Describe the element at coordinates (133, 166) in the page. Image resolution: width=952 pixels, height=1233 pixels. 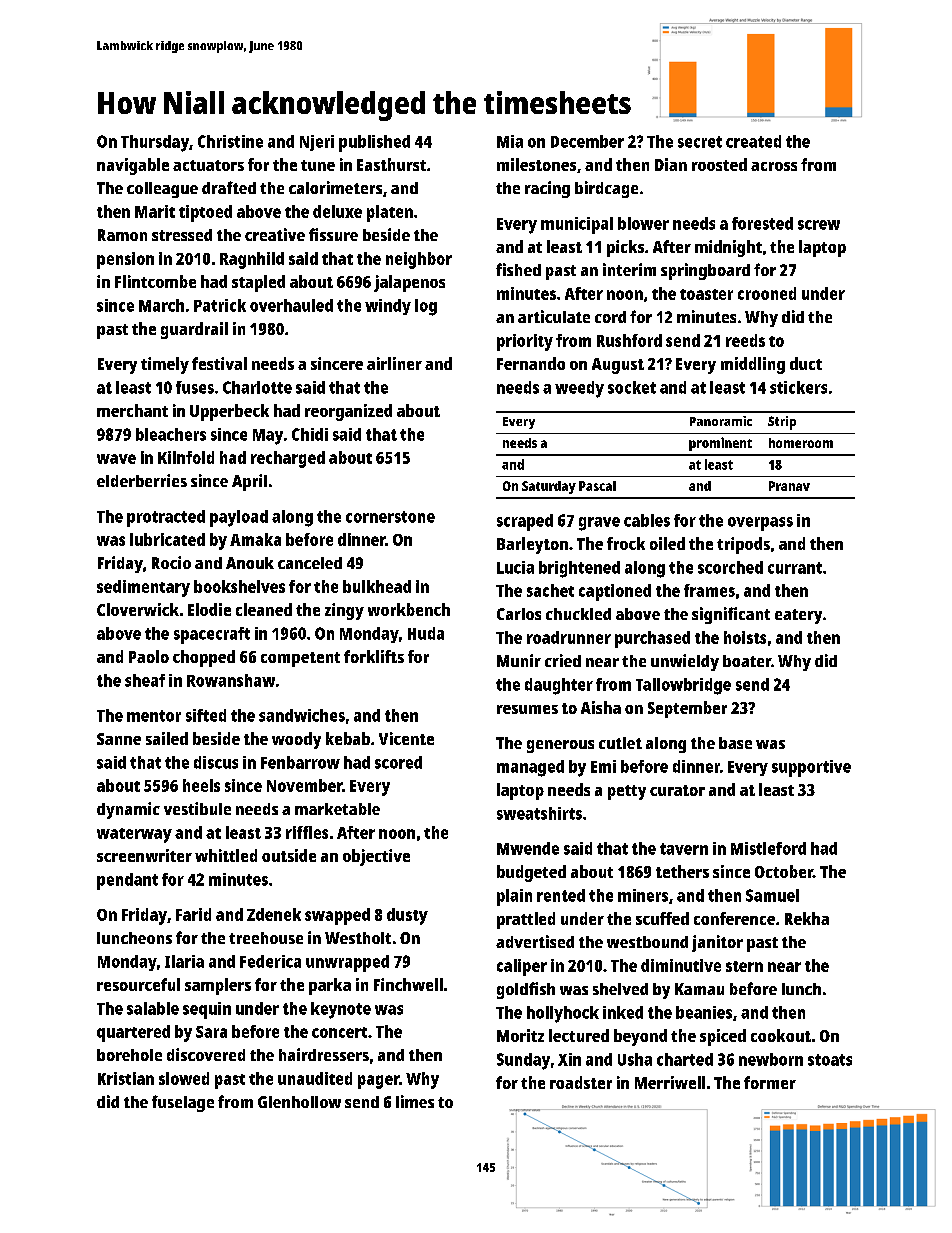
I see `navigable` at that location.
